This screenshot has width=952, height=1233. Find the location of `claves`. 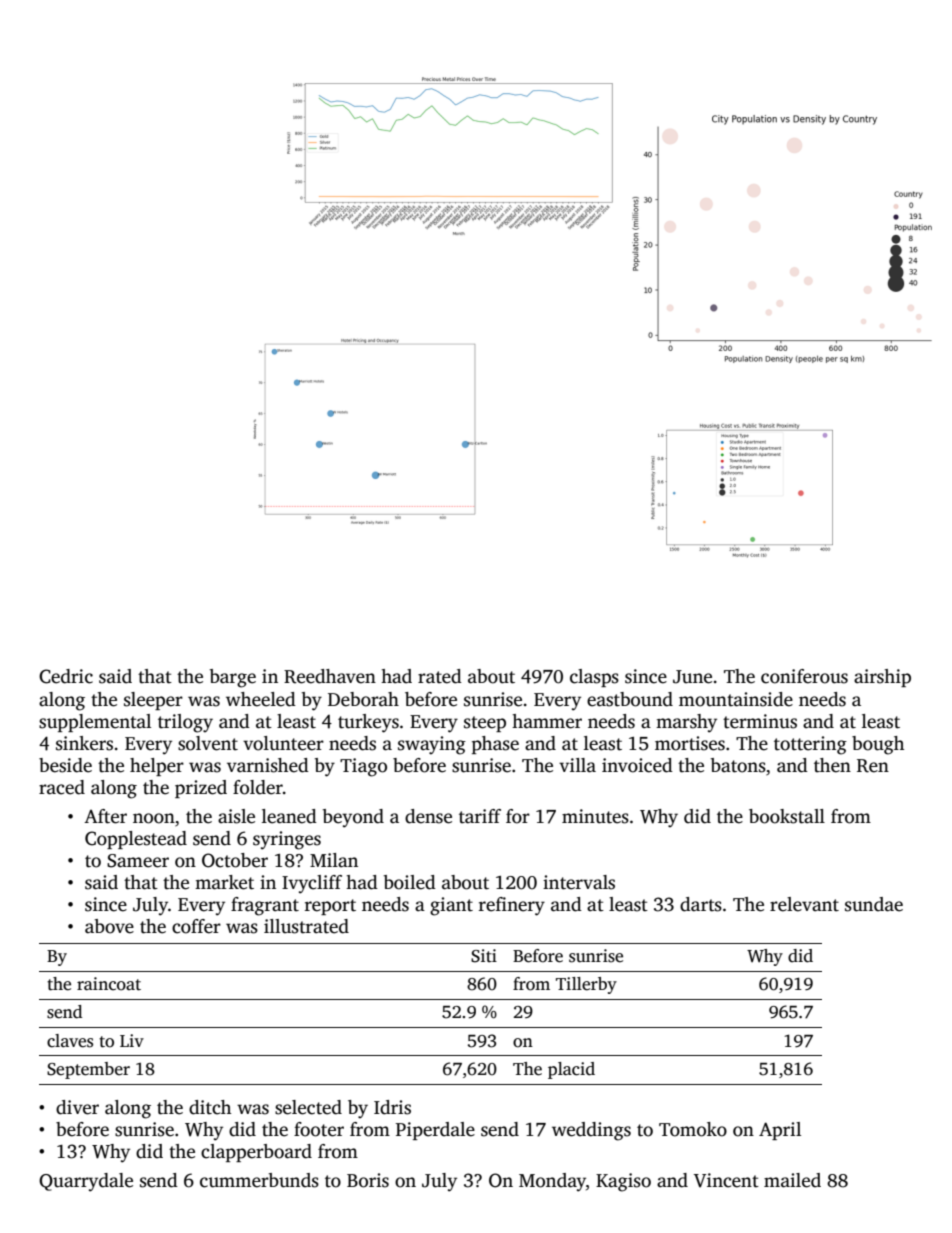

claves is located at coordinates (70, 1041).
